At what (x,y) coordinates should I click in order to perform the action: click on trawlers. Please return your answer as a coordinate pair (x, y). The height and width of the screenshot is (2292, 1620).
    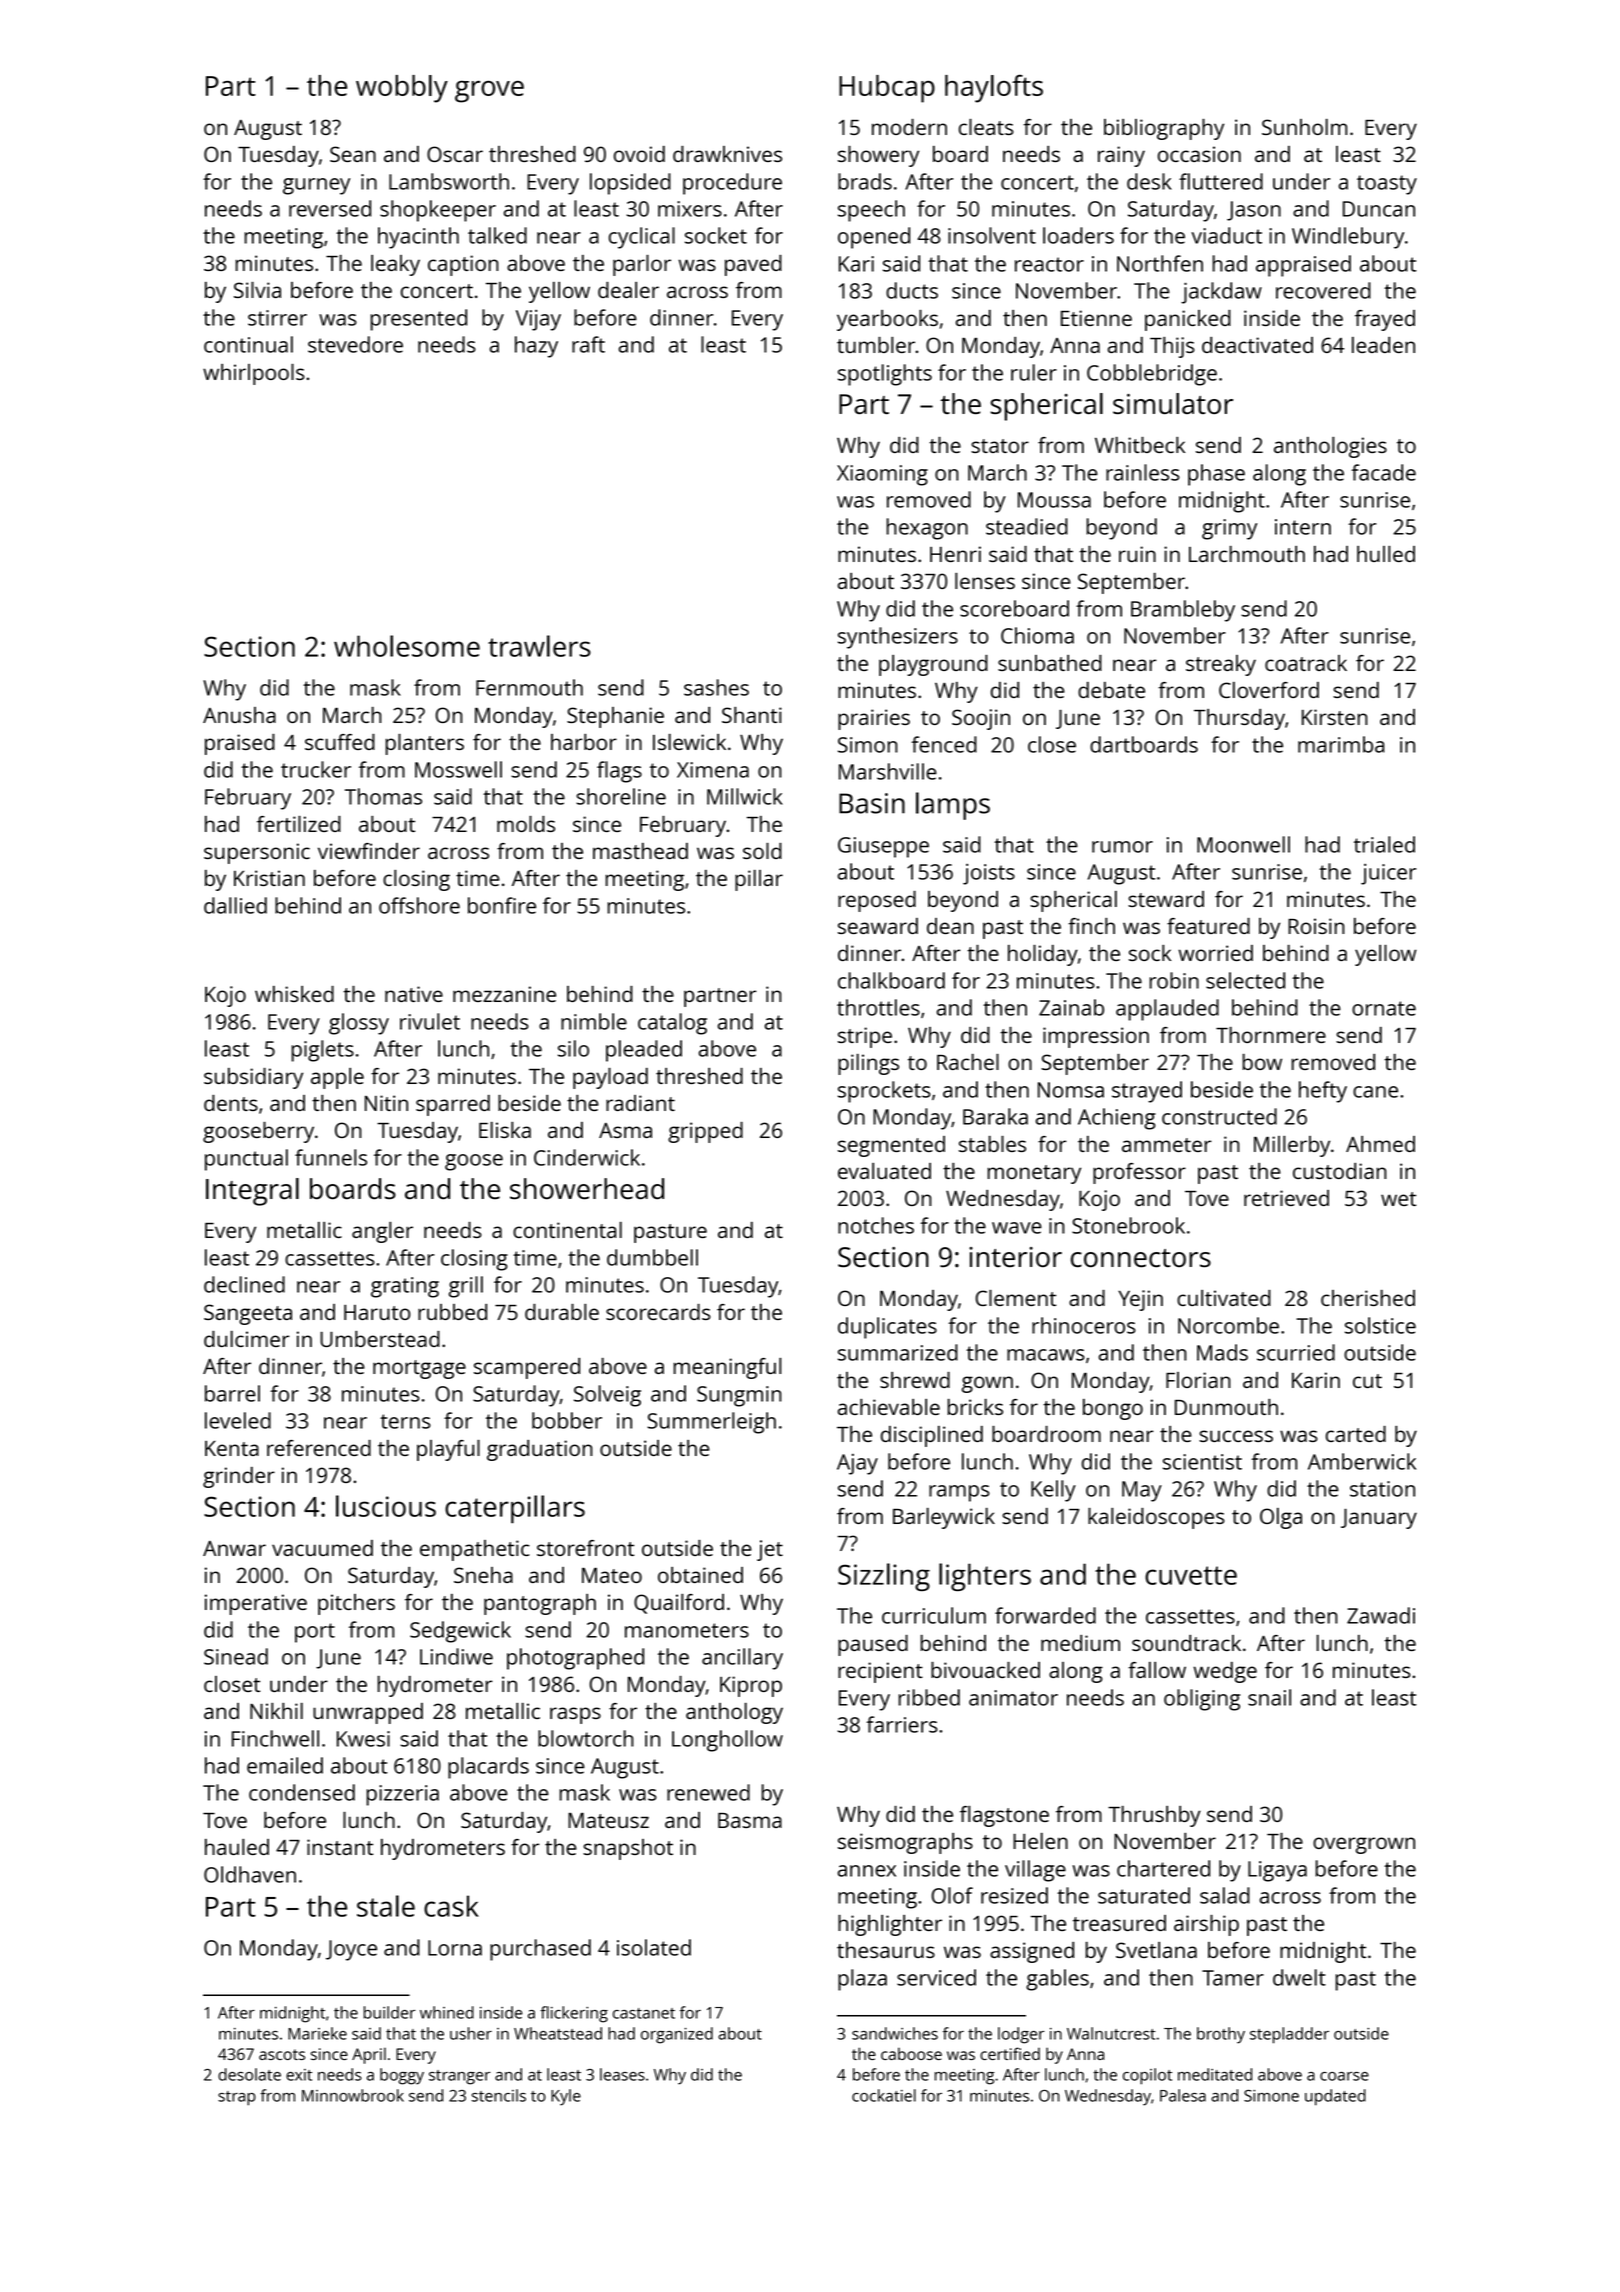
    Looking at the image, I should click on (539, 646).
